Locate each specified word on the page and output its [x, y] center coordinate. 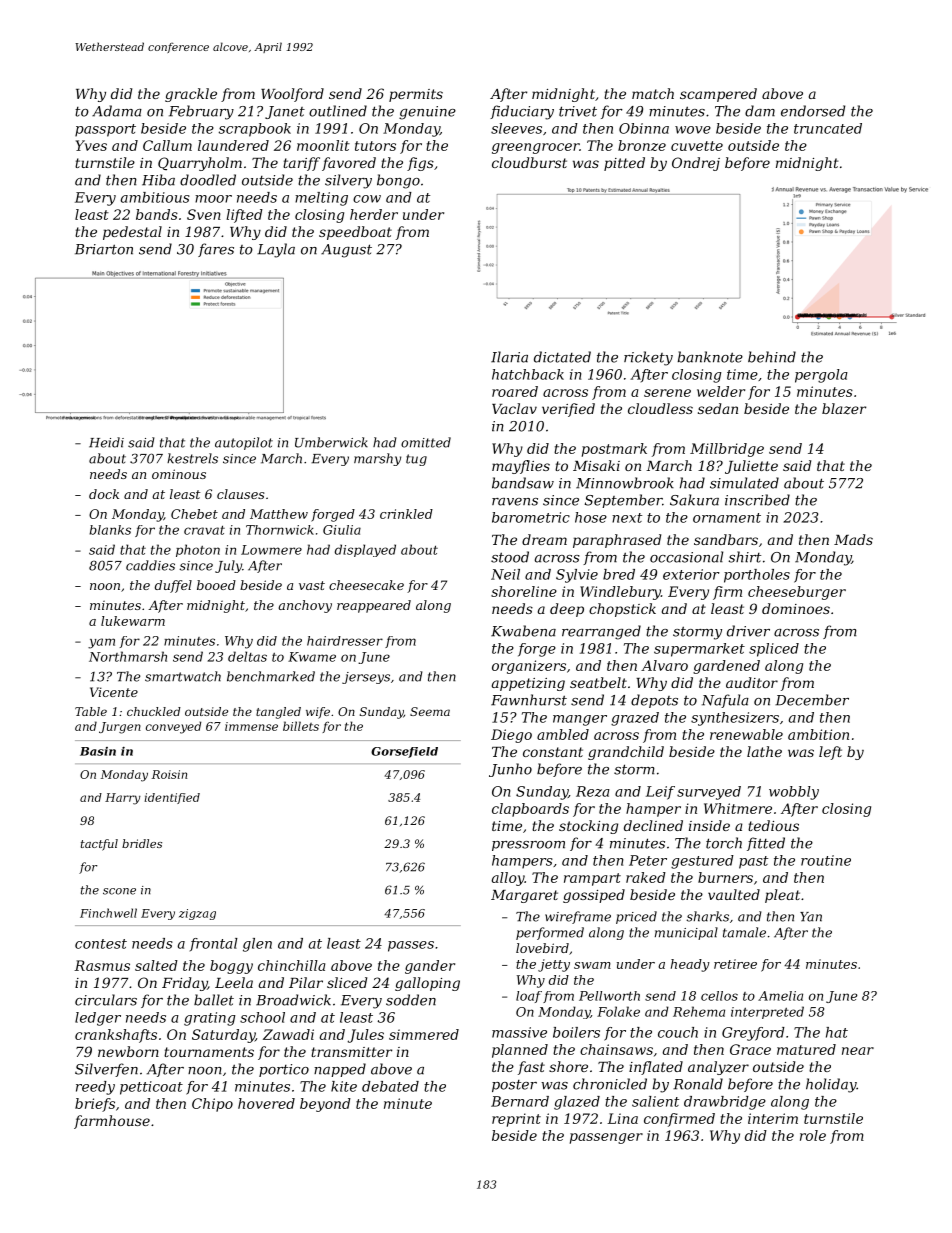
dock [104, 494]
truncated [828, 128]
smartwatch [183, 676]
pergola [821, 376]
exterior [691, 574]
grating [209, 1019]
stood [510, 557]
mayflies [521, 467]
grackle [191, 95]
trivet [578, 111]
